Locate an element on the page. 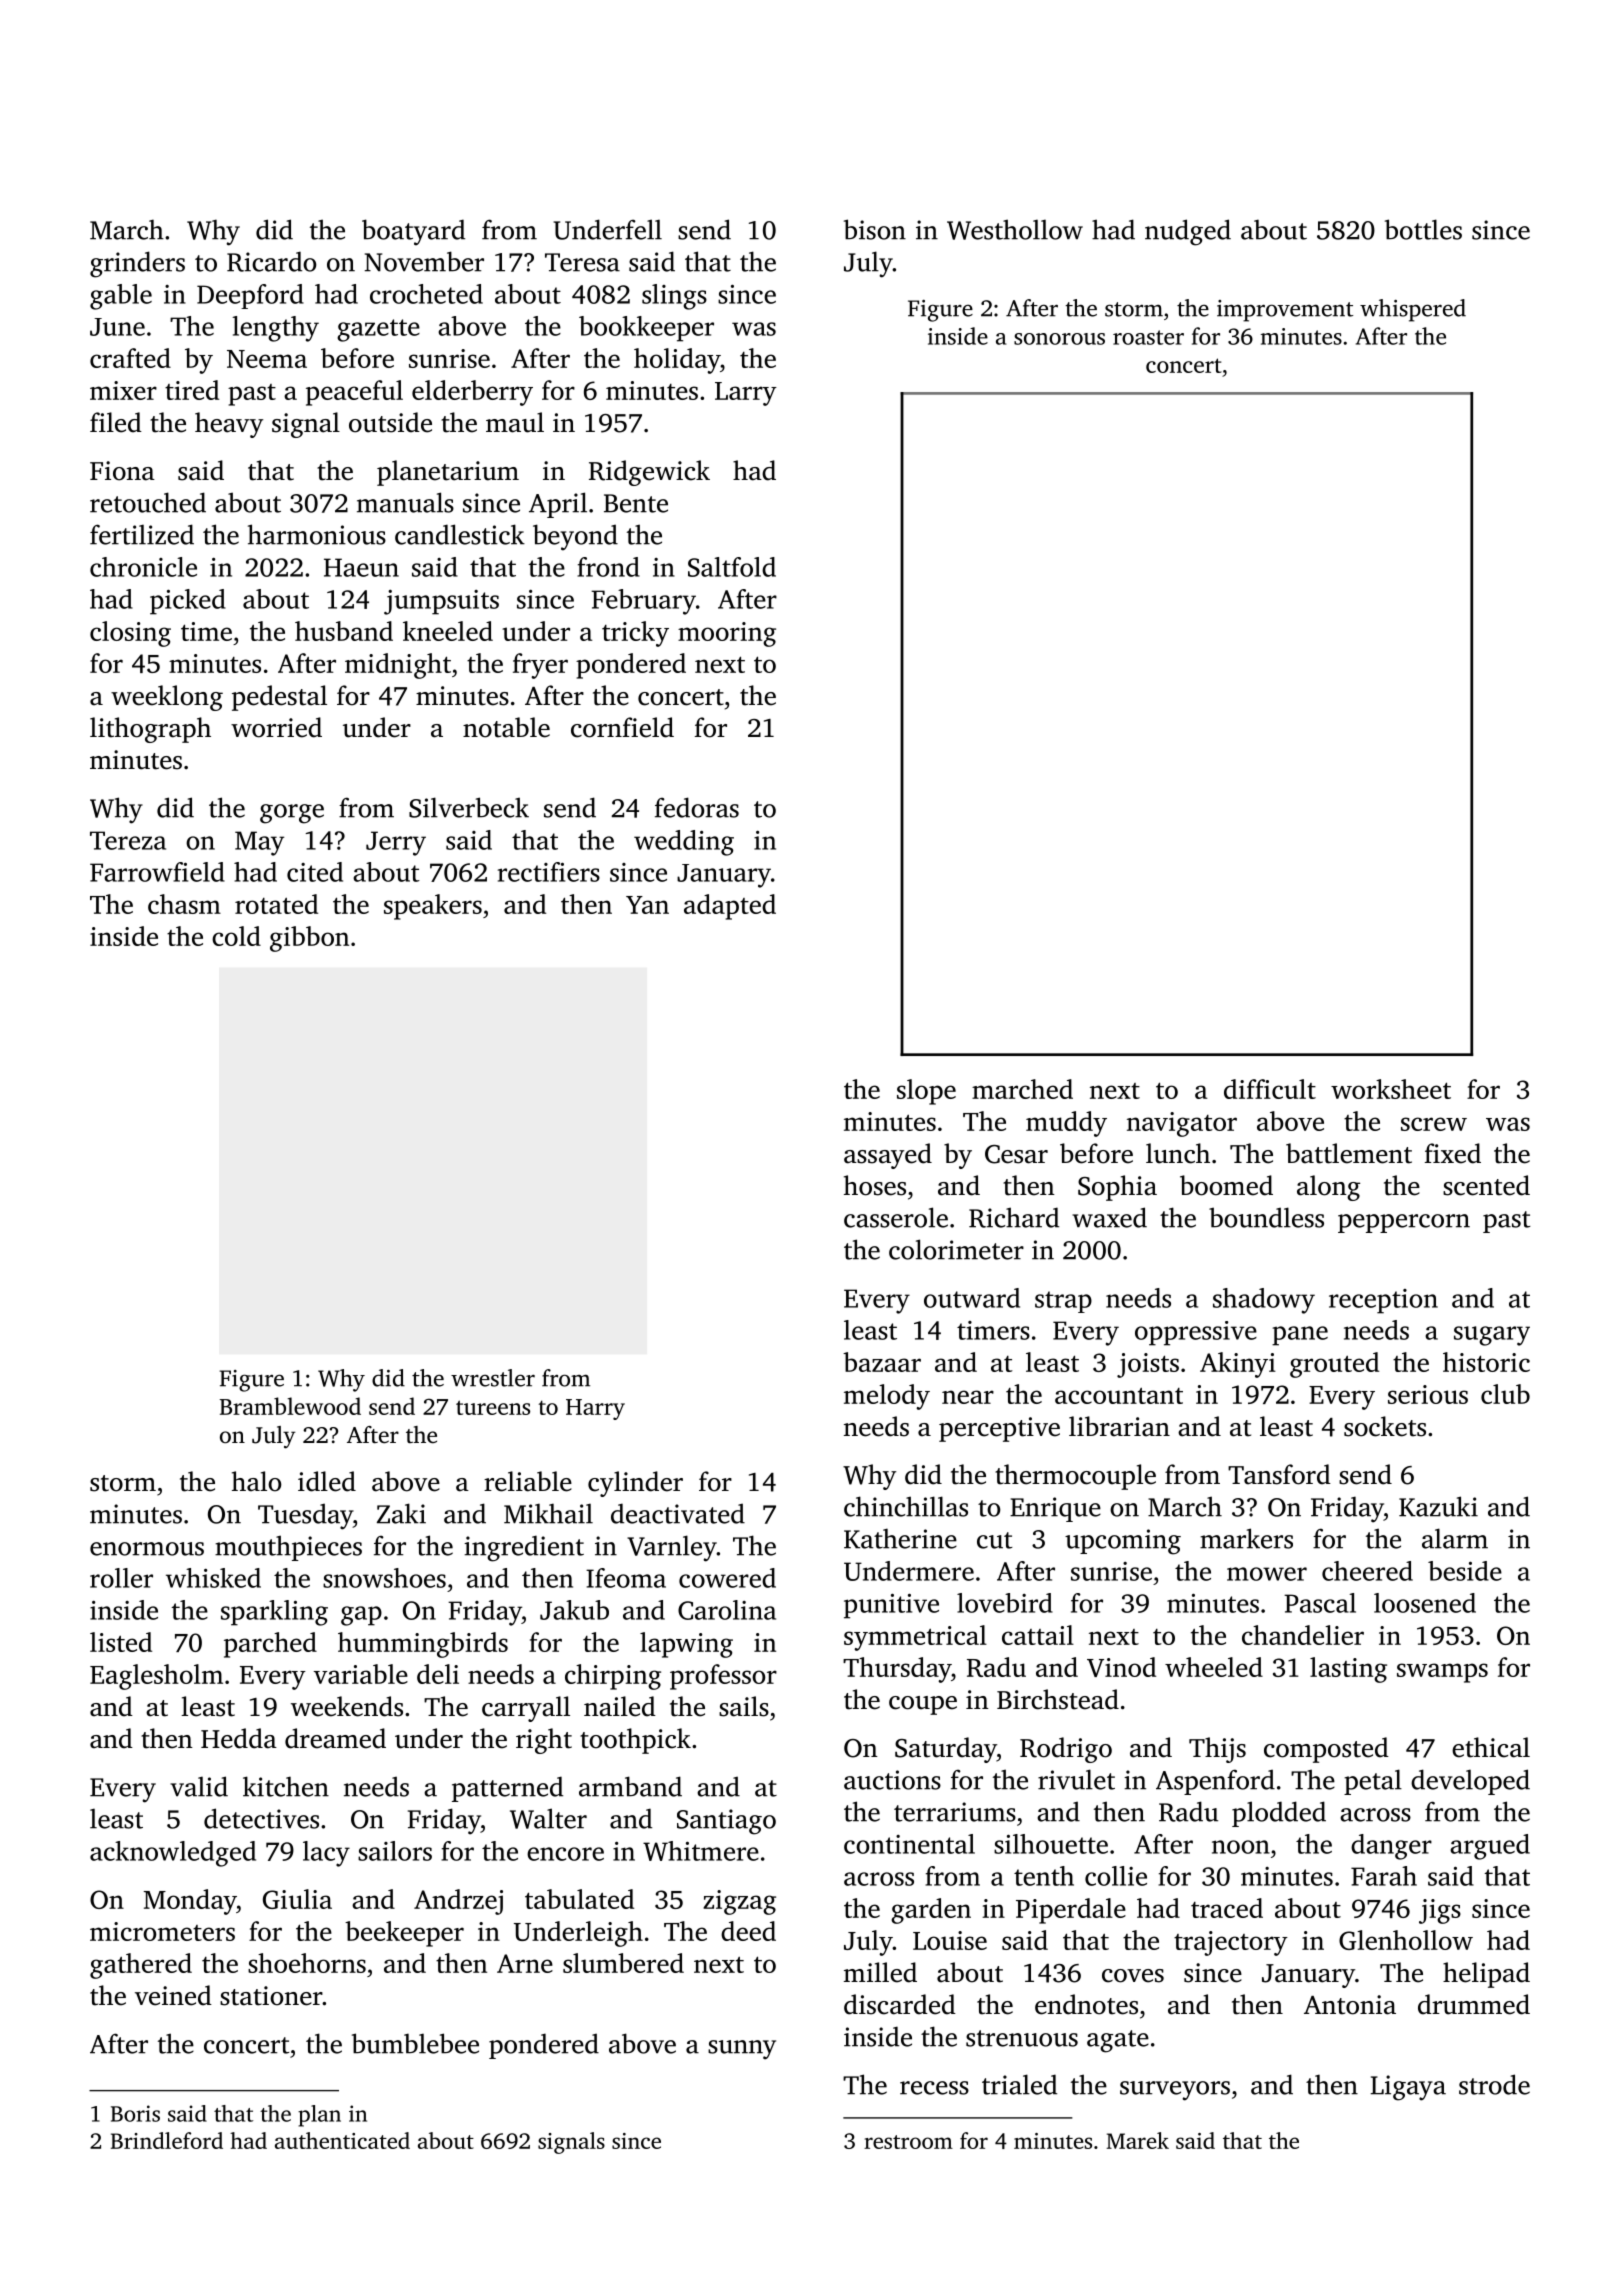  joists is located at coordinates (1148, 1365).
